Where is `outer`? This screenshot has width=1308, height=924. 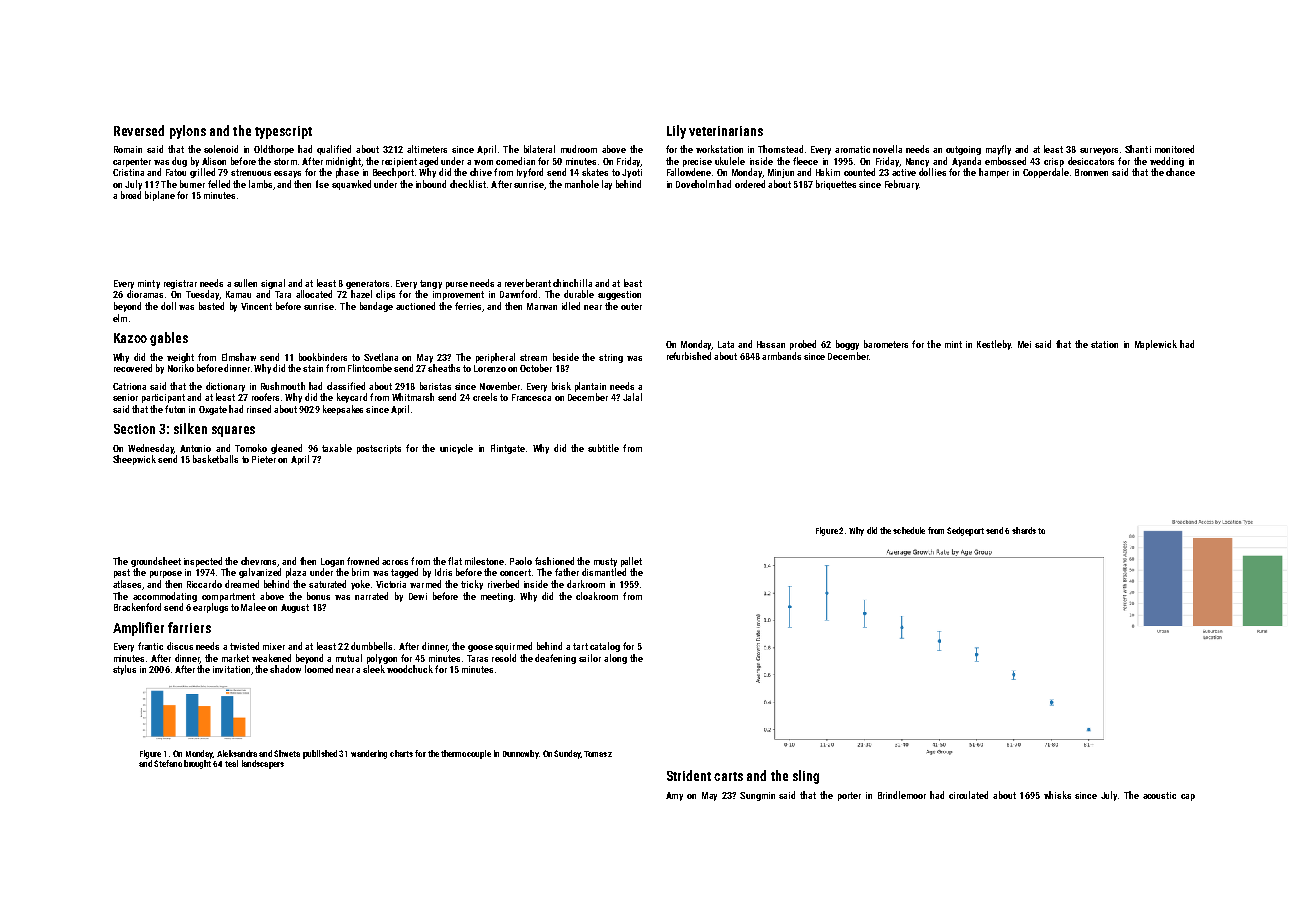 outer is located at coordinates (631, 306).
